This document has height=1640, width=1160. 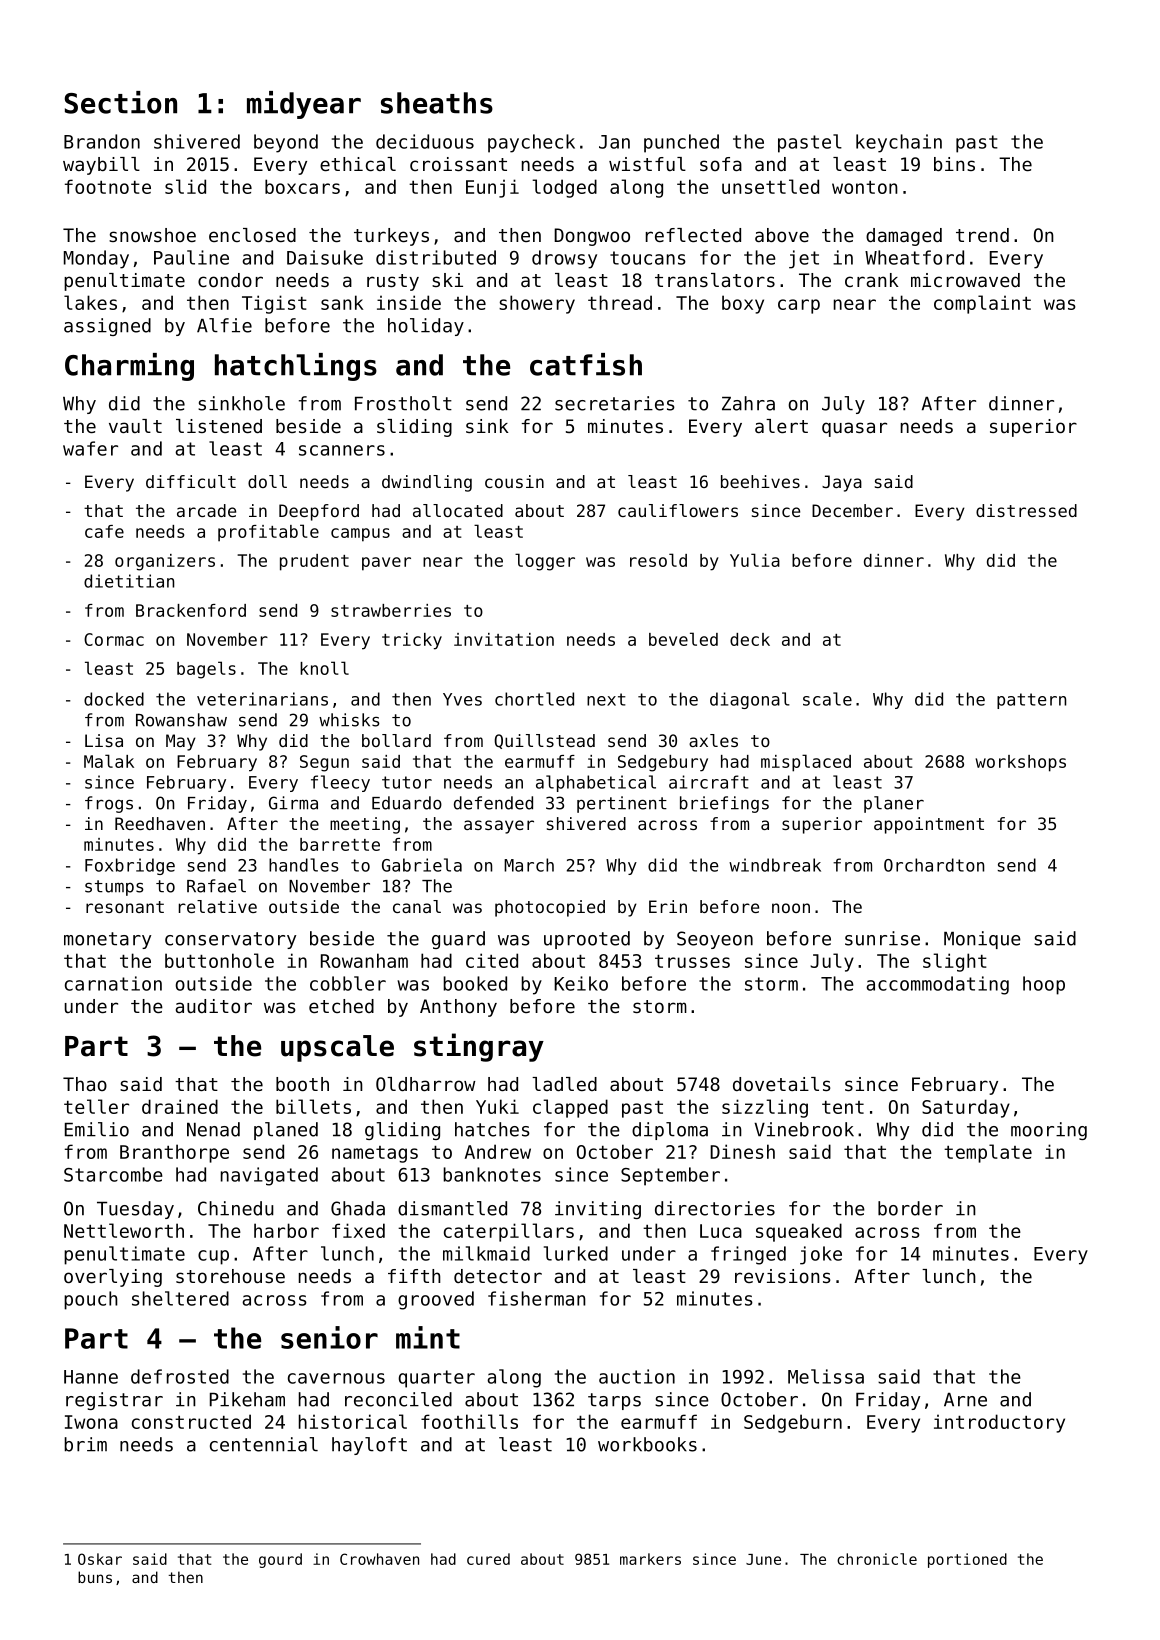 I want to click on overlying, so click(x=113, y=1278).
